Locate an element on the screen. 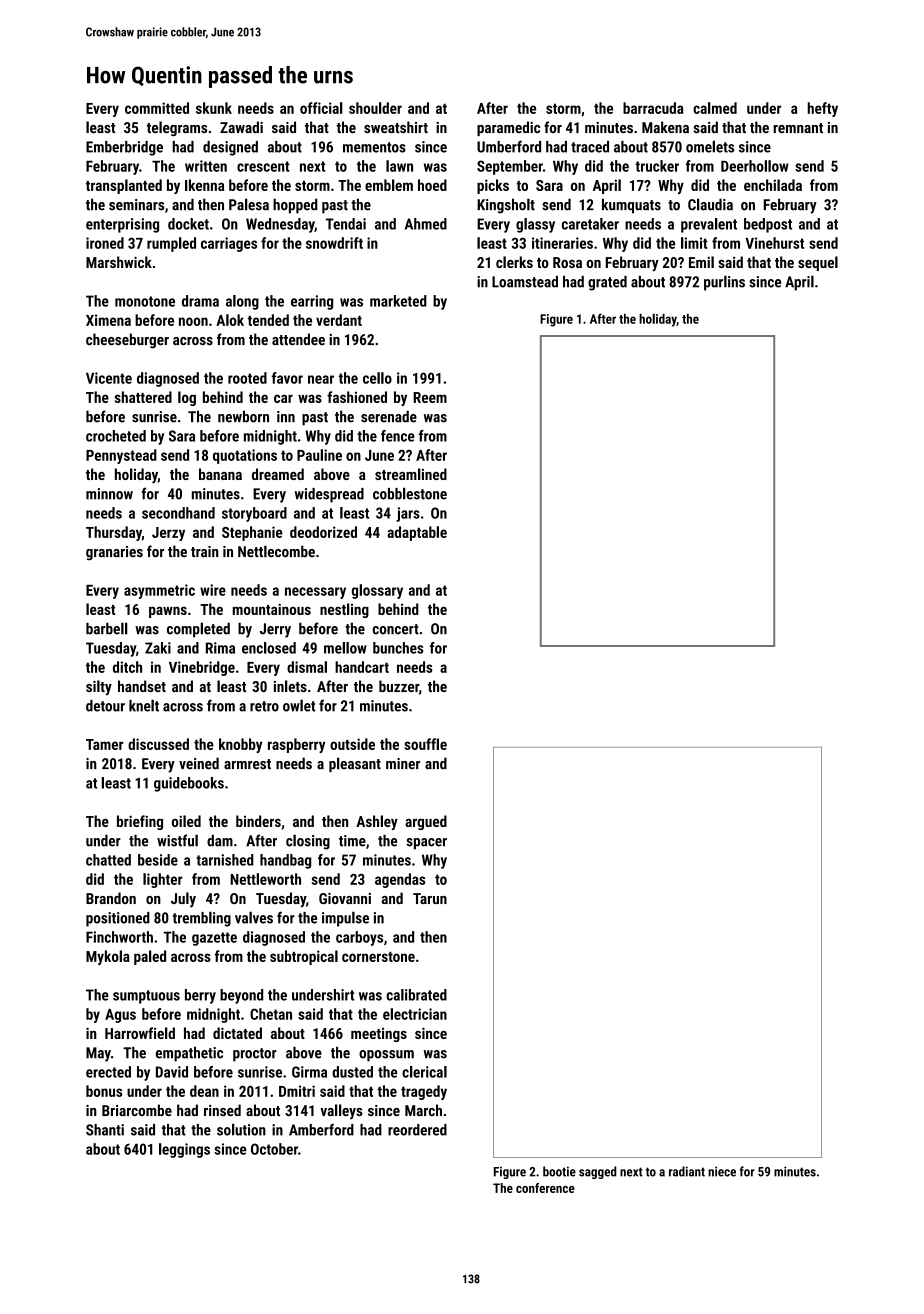 The height and width of the screenshot is (1314, 924). dam is located at coordinates (220, 841).
